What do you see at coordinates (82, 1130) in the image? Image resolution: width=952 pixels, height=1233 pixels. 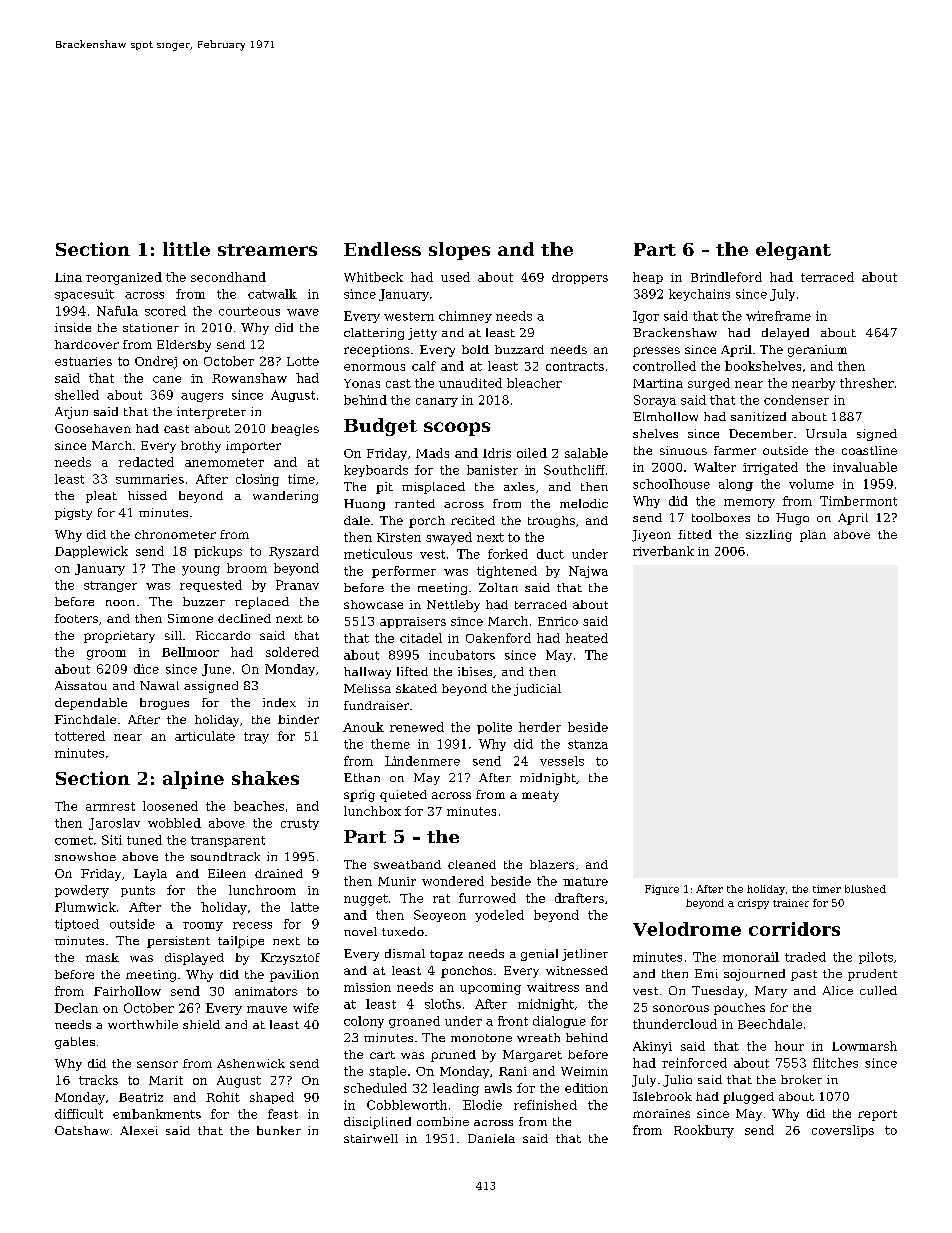 I see `Oatshaw` at bounding box center [82, 1130].
